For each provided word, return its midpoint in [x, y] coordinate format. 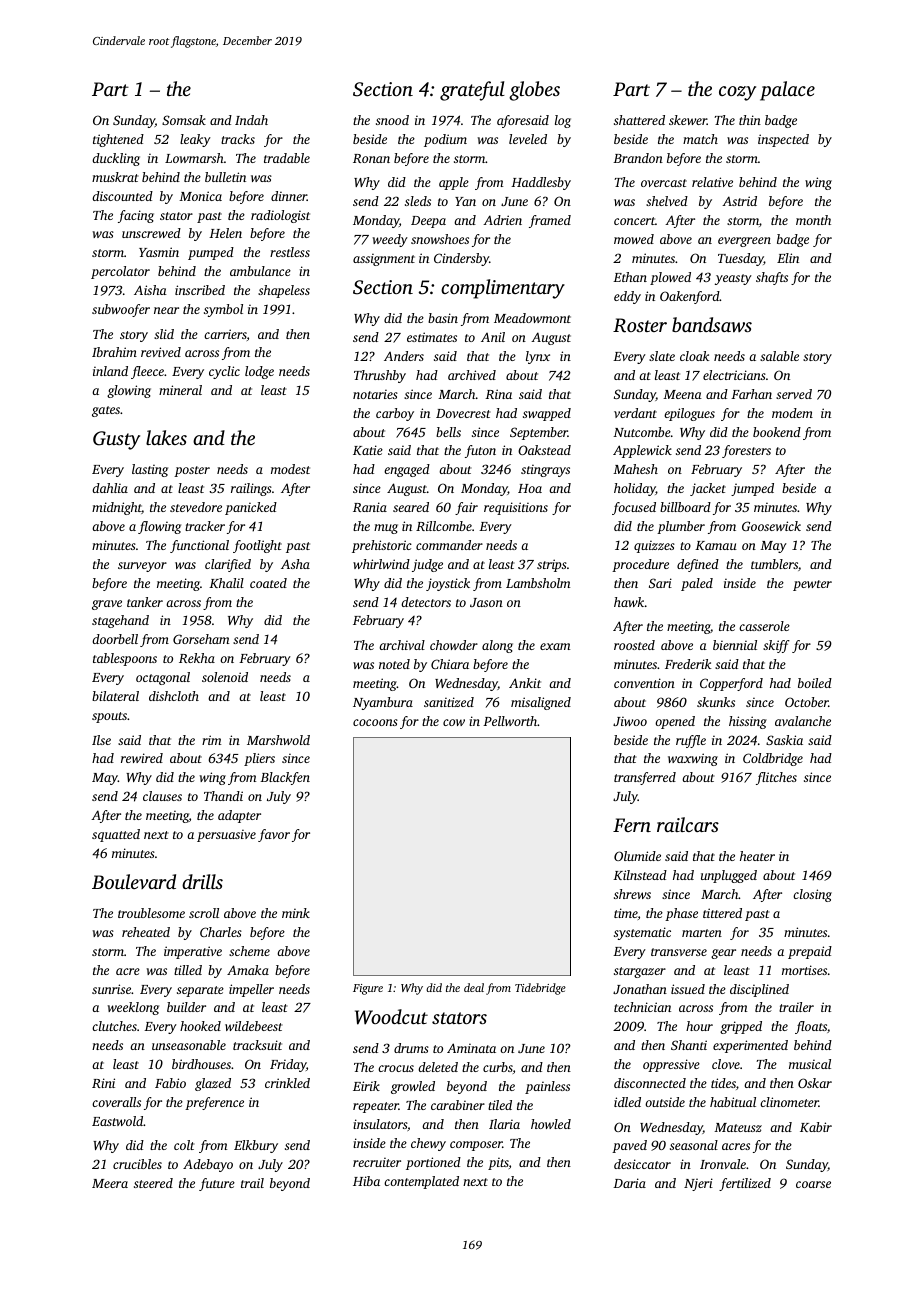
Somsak [184, 120]
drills [202, 881]
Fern [632, 825]
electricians [734, 375]
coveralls [116, 1102]
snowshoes [440, 239]
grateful [472, 91]
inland [110, 371]
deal [474, 987]
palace [787, 91]
